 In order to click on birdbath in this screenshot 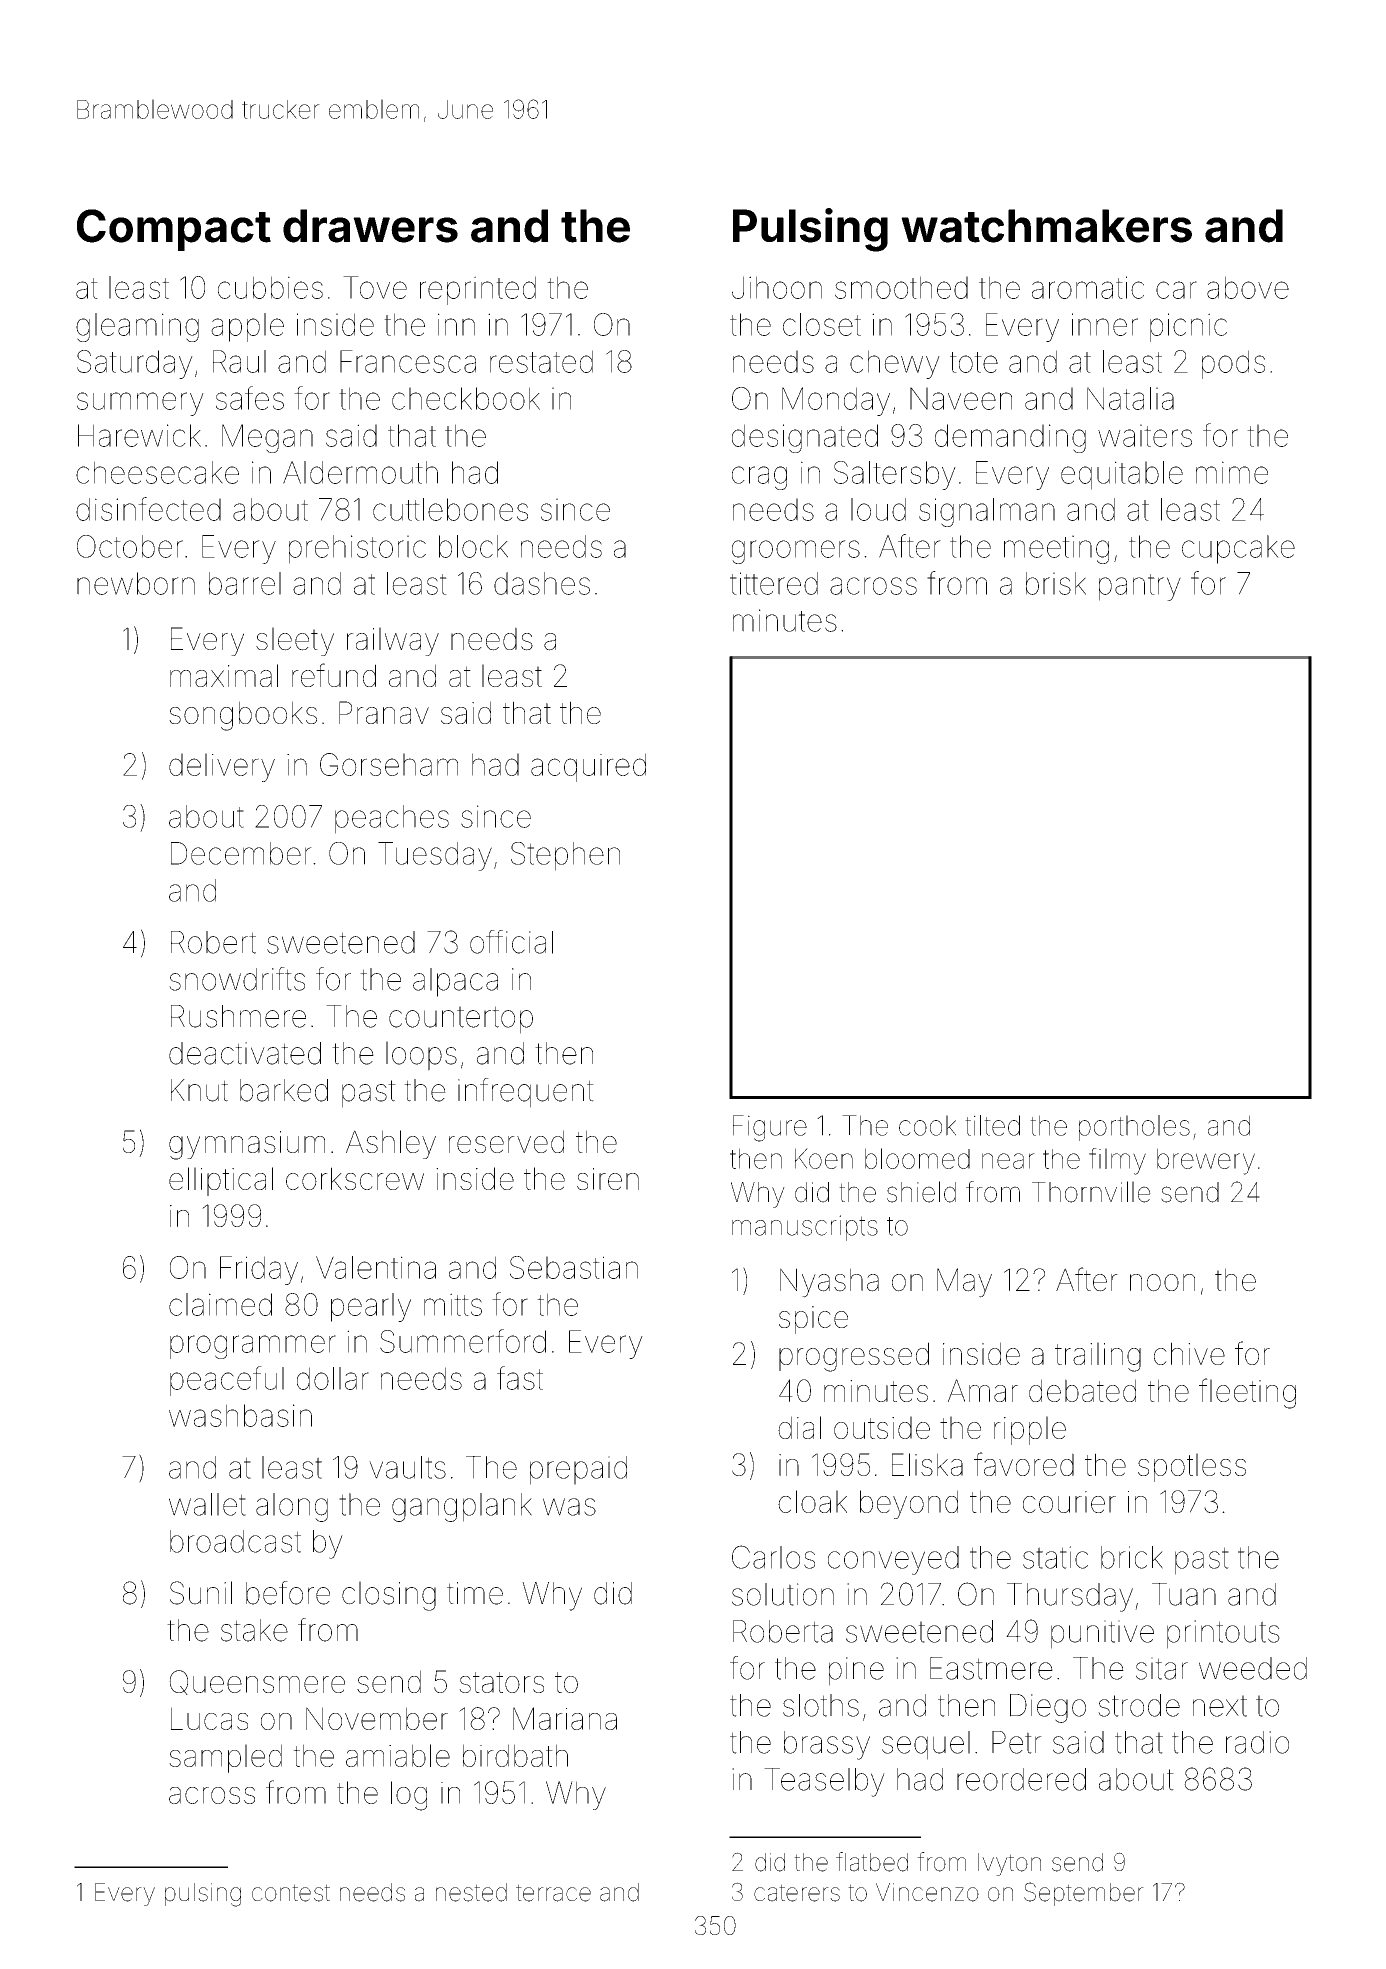, I will do `click(515, 1755)`.
